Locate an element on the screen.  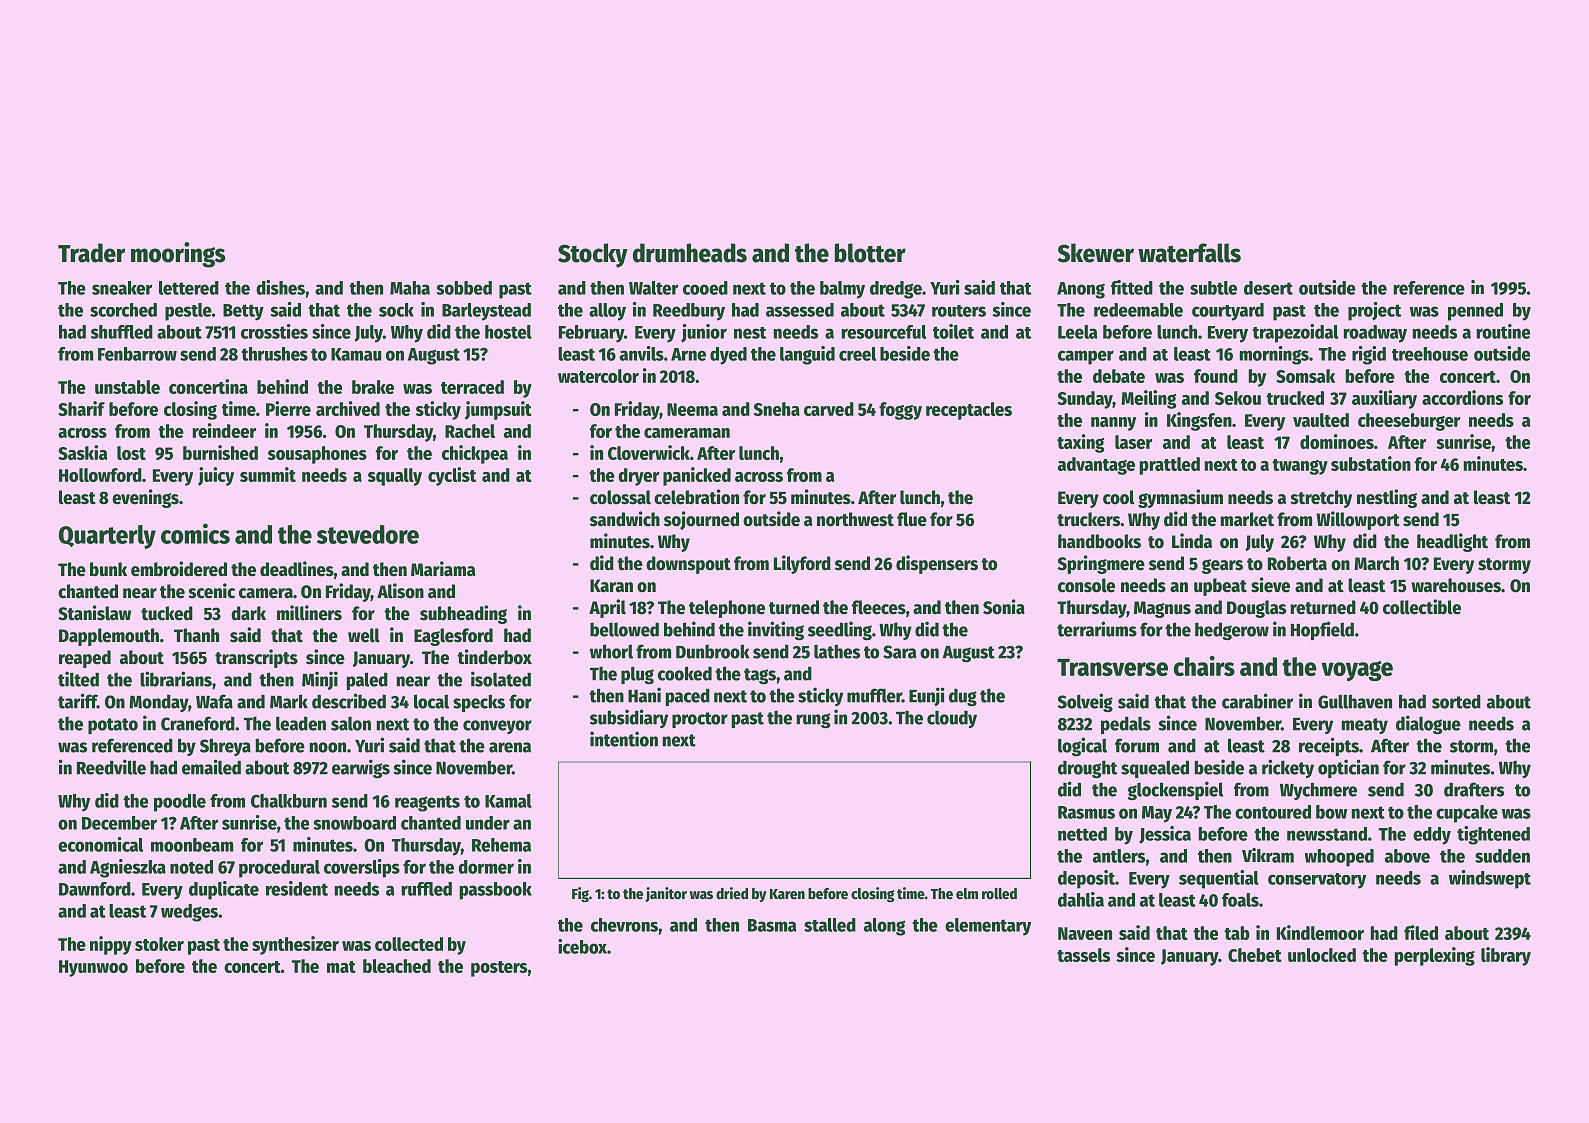
milliners is located at coordinates (309, 613).
